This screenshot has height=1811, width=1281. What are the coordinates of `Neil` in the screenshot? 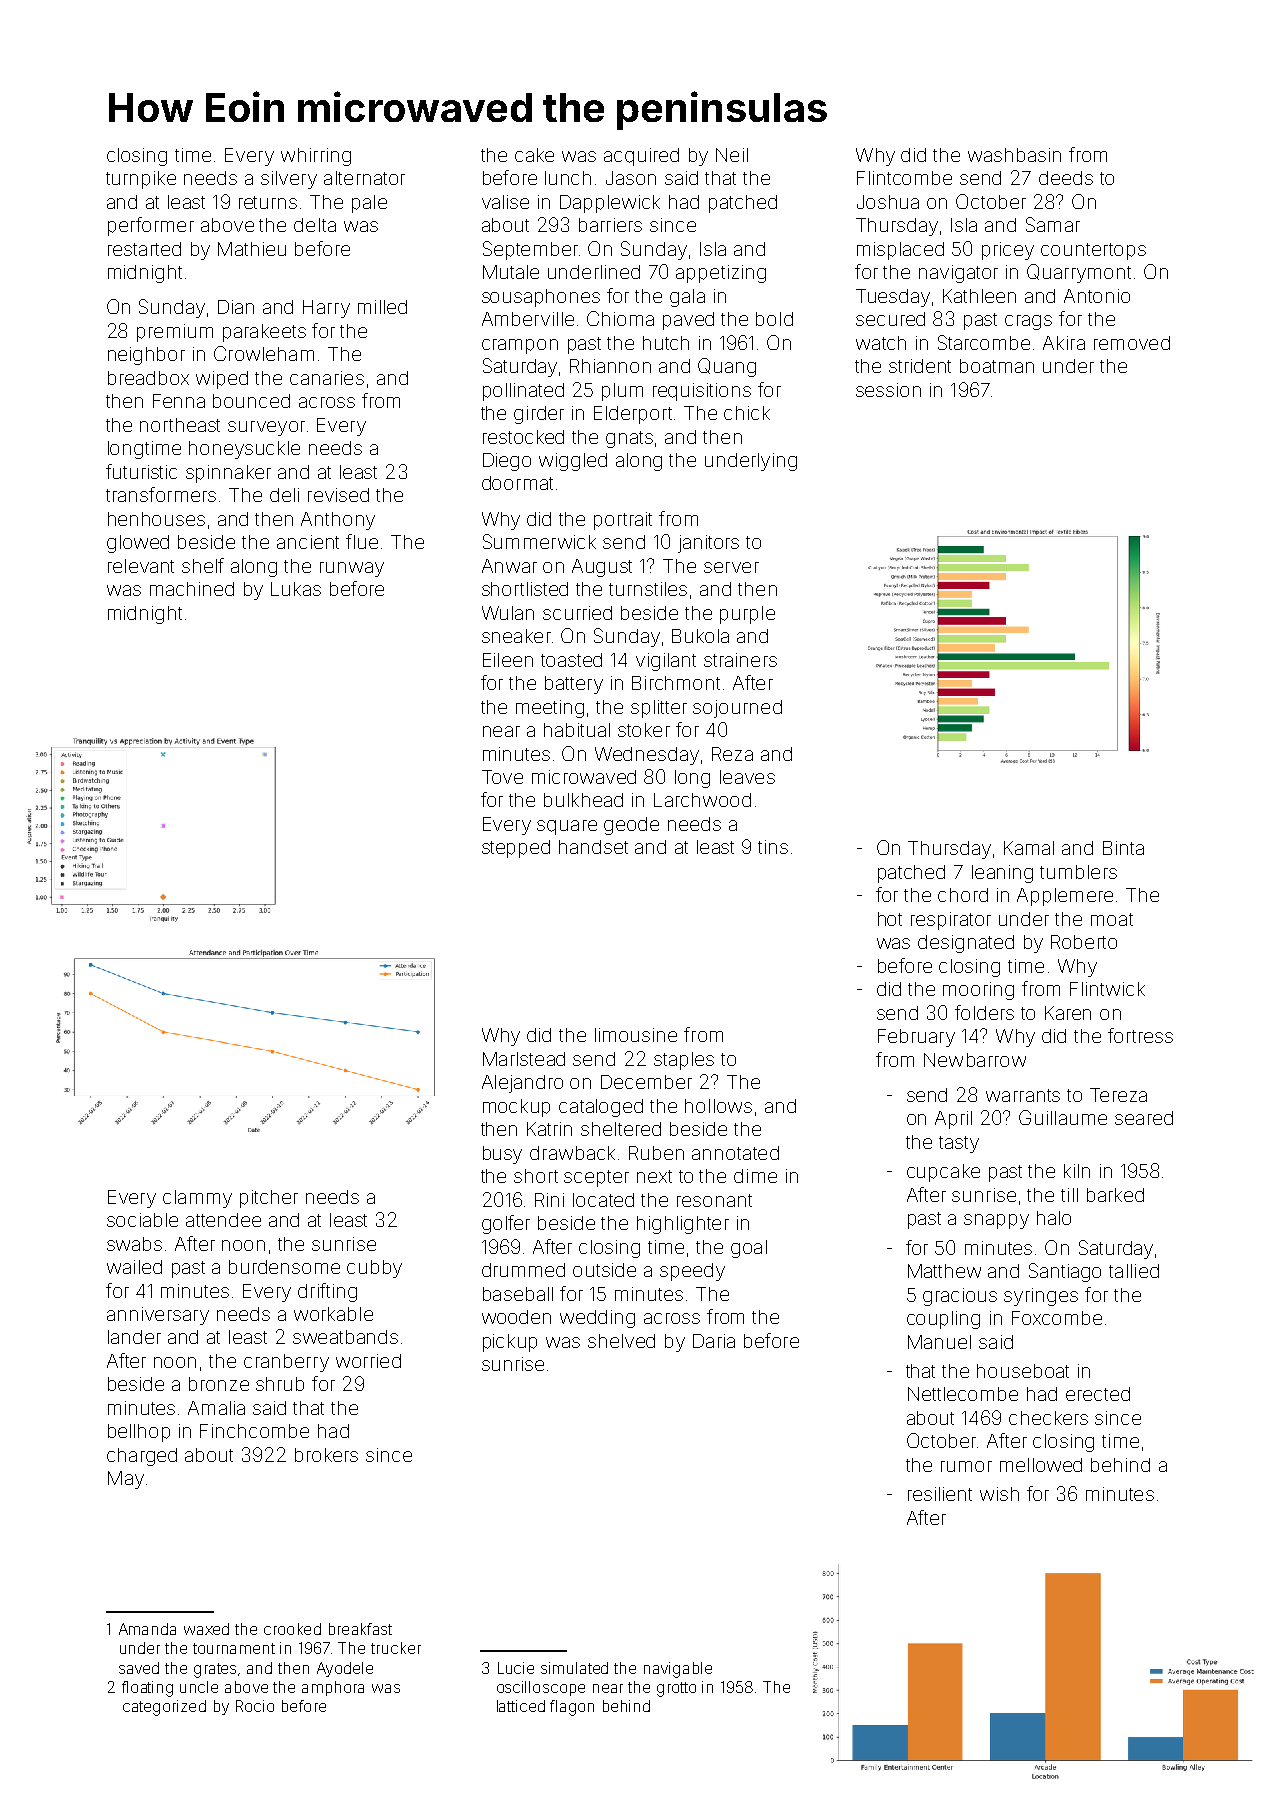 It's located at (732, 155).
